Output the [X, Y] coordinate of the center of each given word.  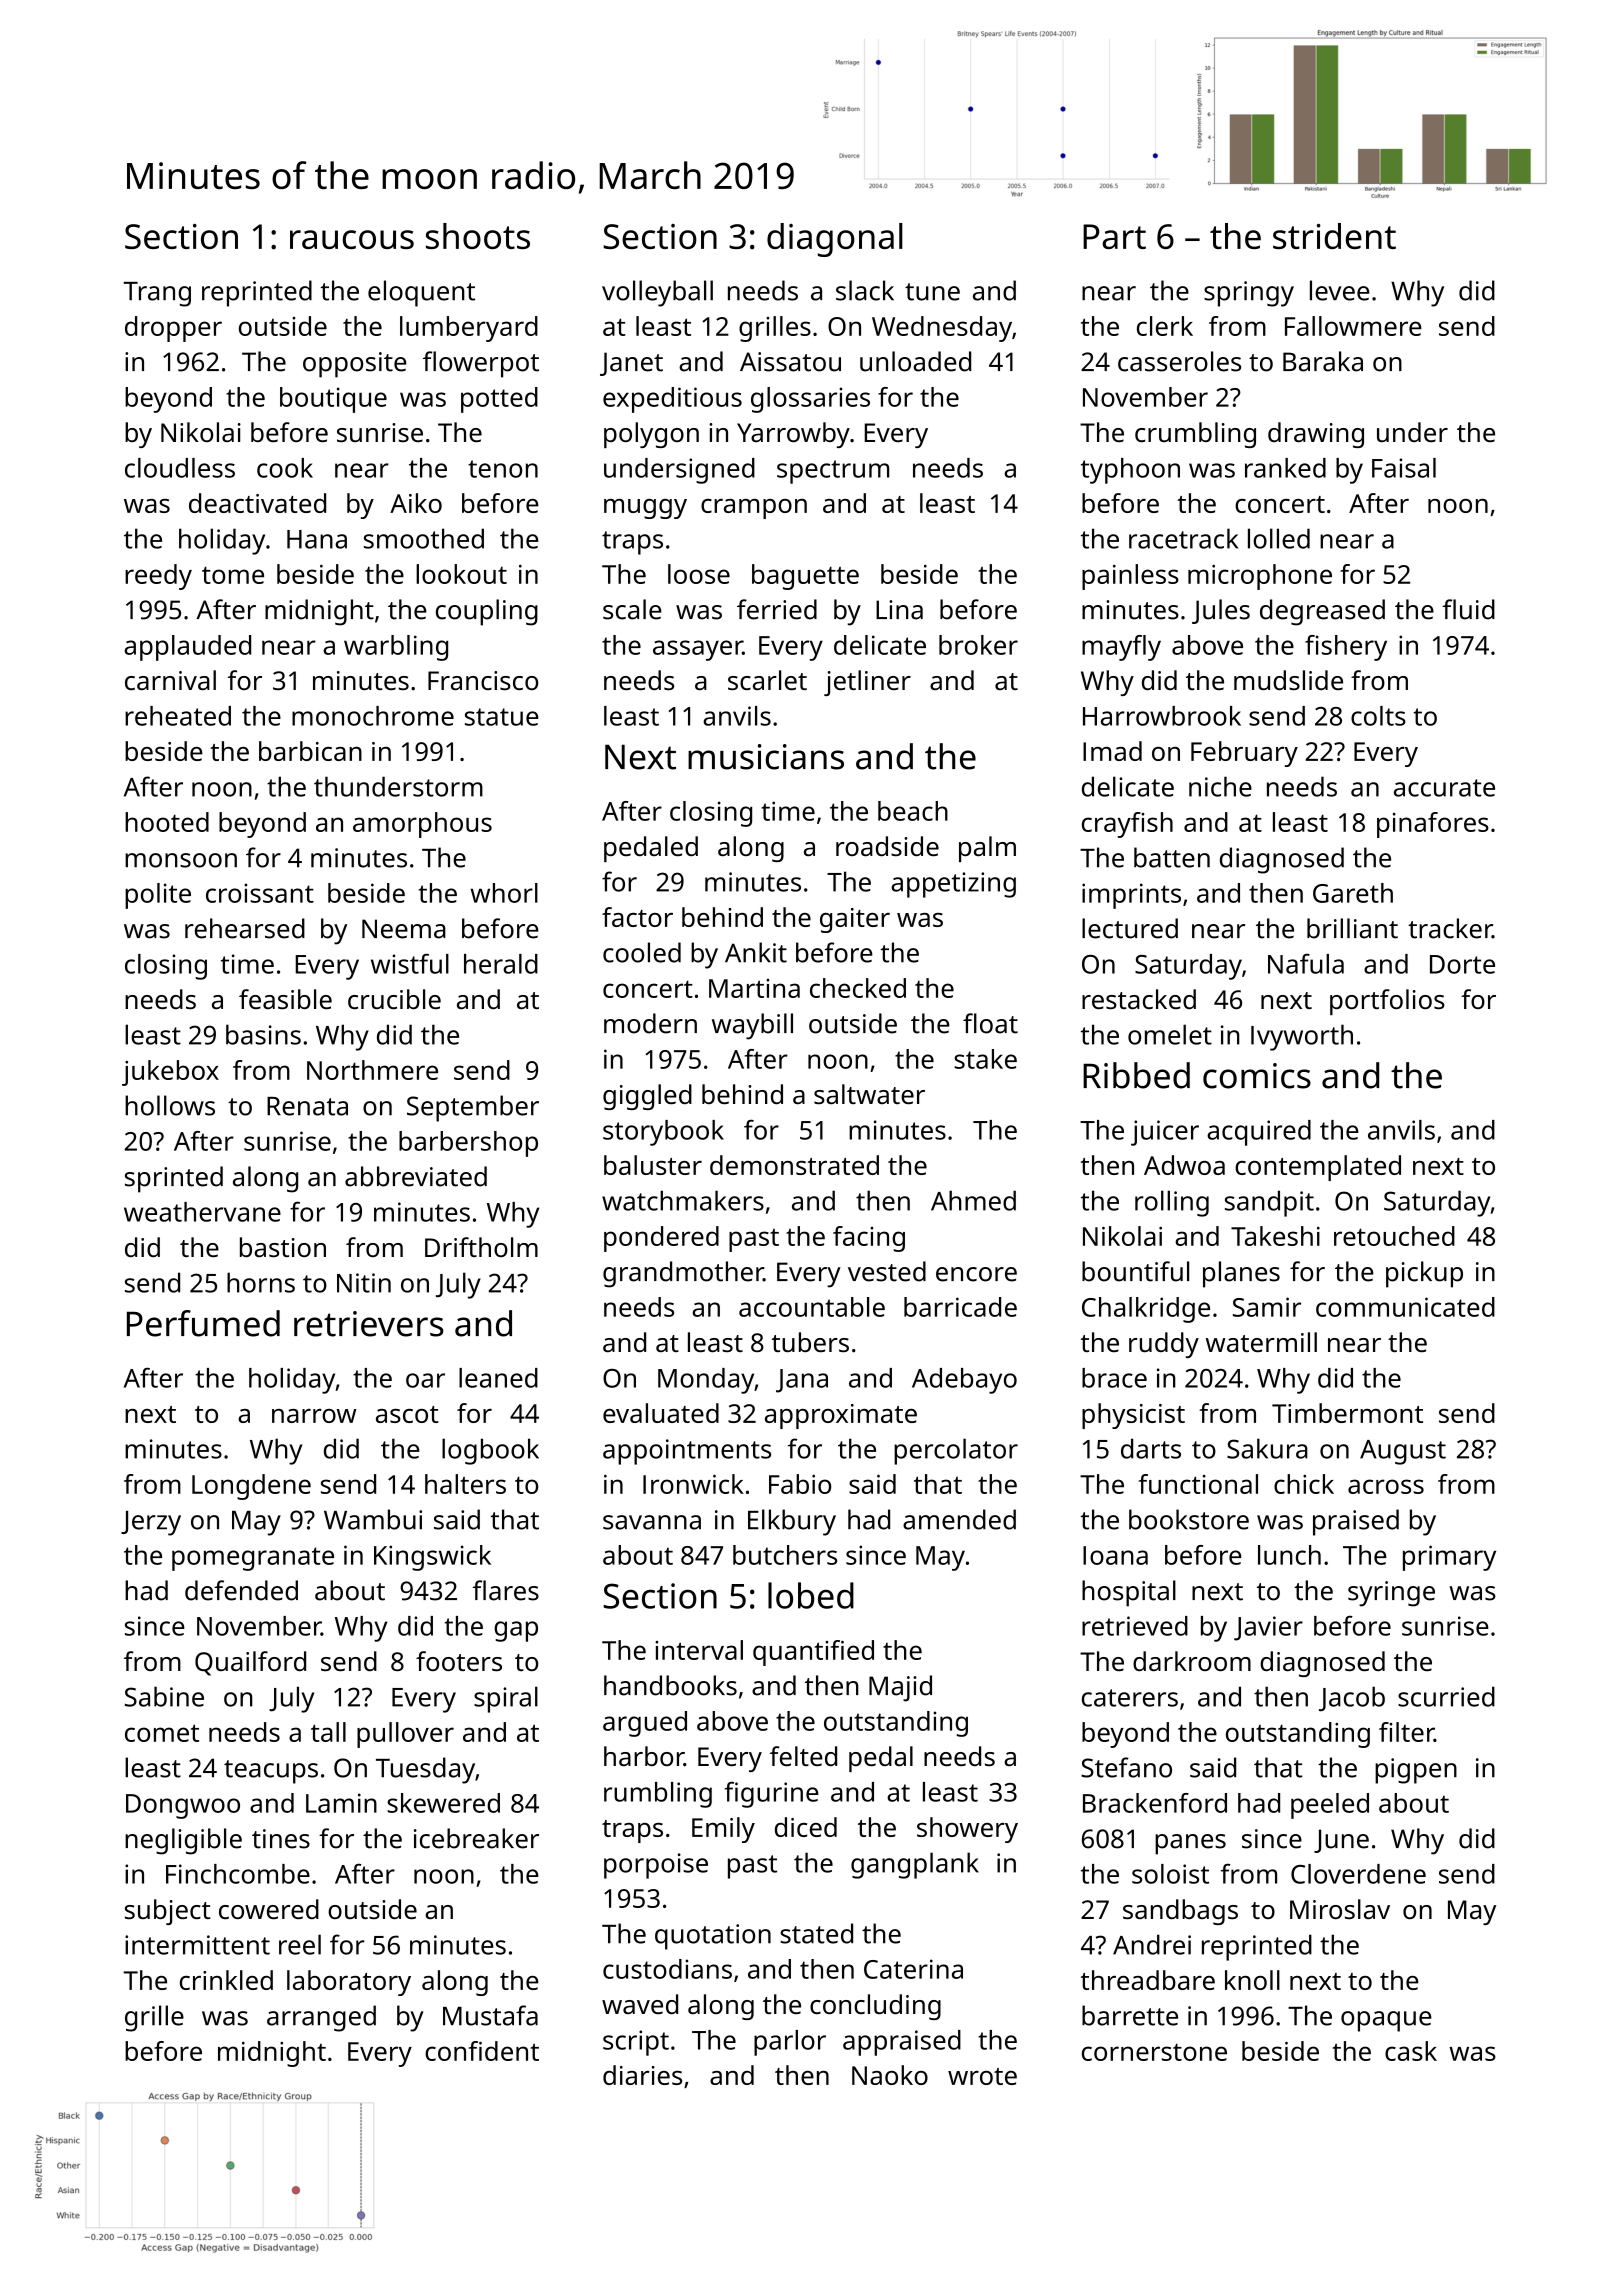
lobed [811, 1595]
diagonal [835, 240]
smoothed [424, 538]
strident [1334, 236]
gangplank [915, 1865]
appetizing [953, 885]
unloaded [915, 361]
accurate [1444, 788]
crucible [394, 999]
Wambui [373, 1519]
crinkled [226, 1980]
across [1386, 1486]
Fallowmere [1353, 326]
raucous [352, 239]
